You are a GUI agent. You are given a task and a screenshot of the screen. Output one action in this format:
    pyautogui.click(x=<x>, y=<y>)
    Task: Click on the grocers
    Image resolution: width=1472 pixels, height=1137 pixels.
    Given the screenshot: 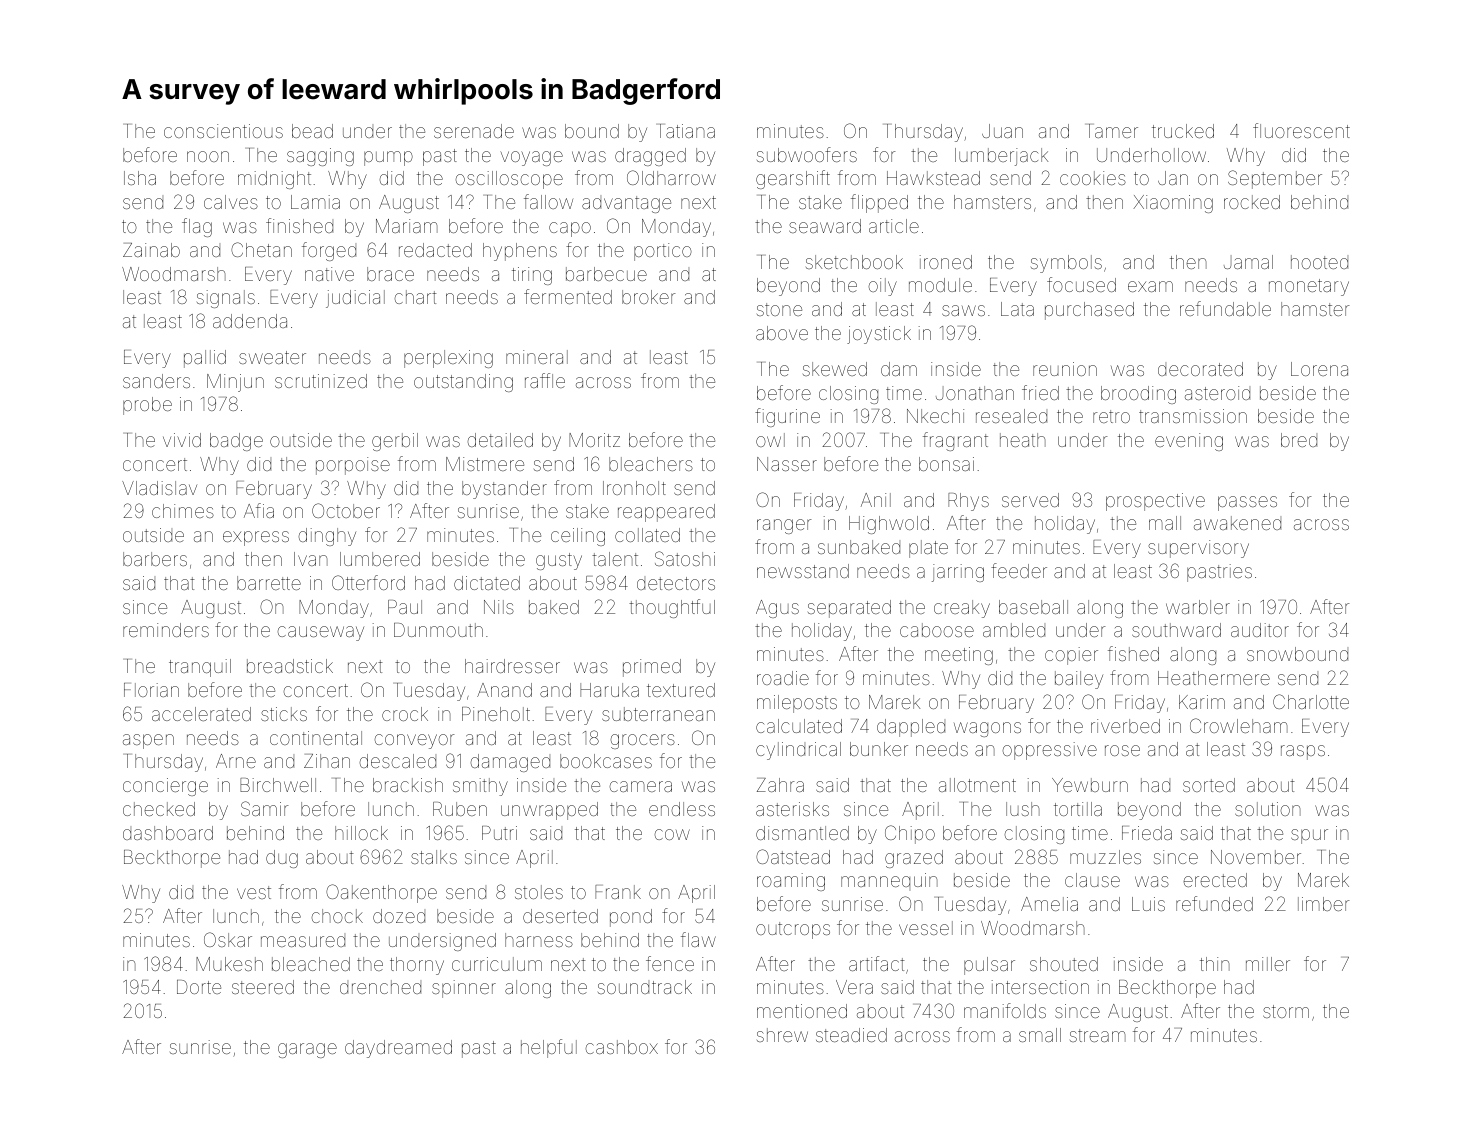 What is the action you would take?
    pyautogui.click(x=642, y=741)
